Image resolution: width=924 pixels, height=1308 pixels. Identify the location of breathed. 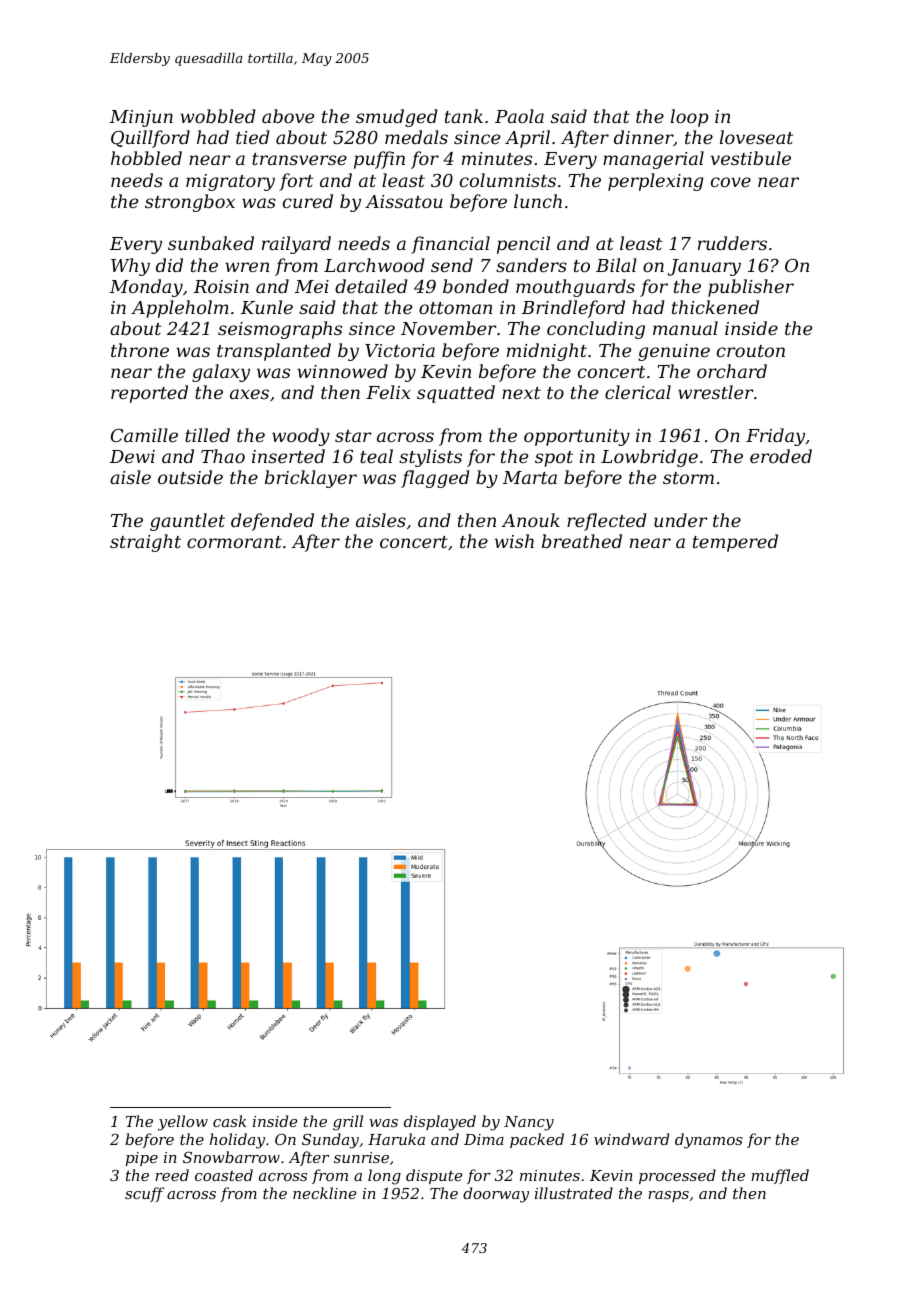
(582, 541).
